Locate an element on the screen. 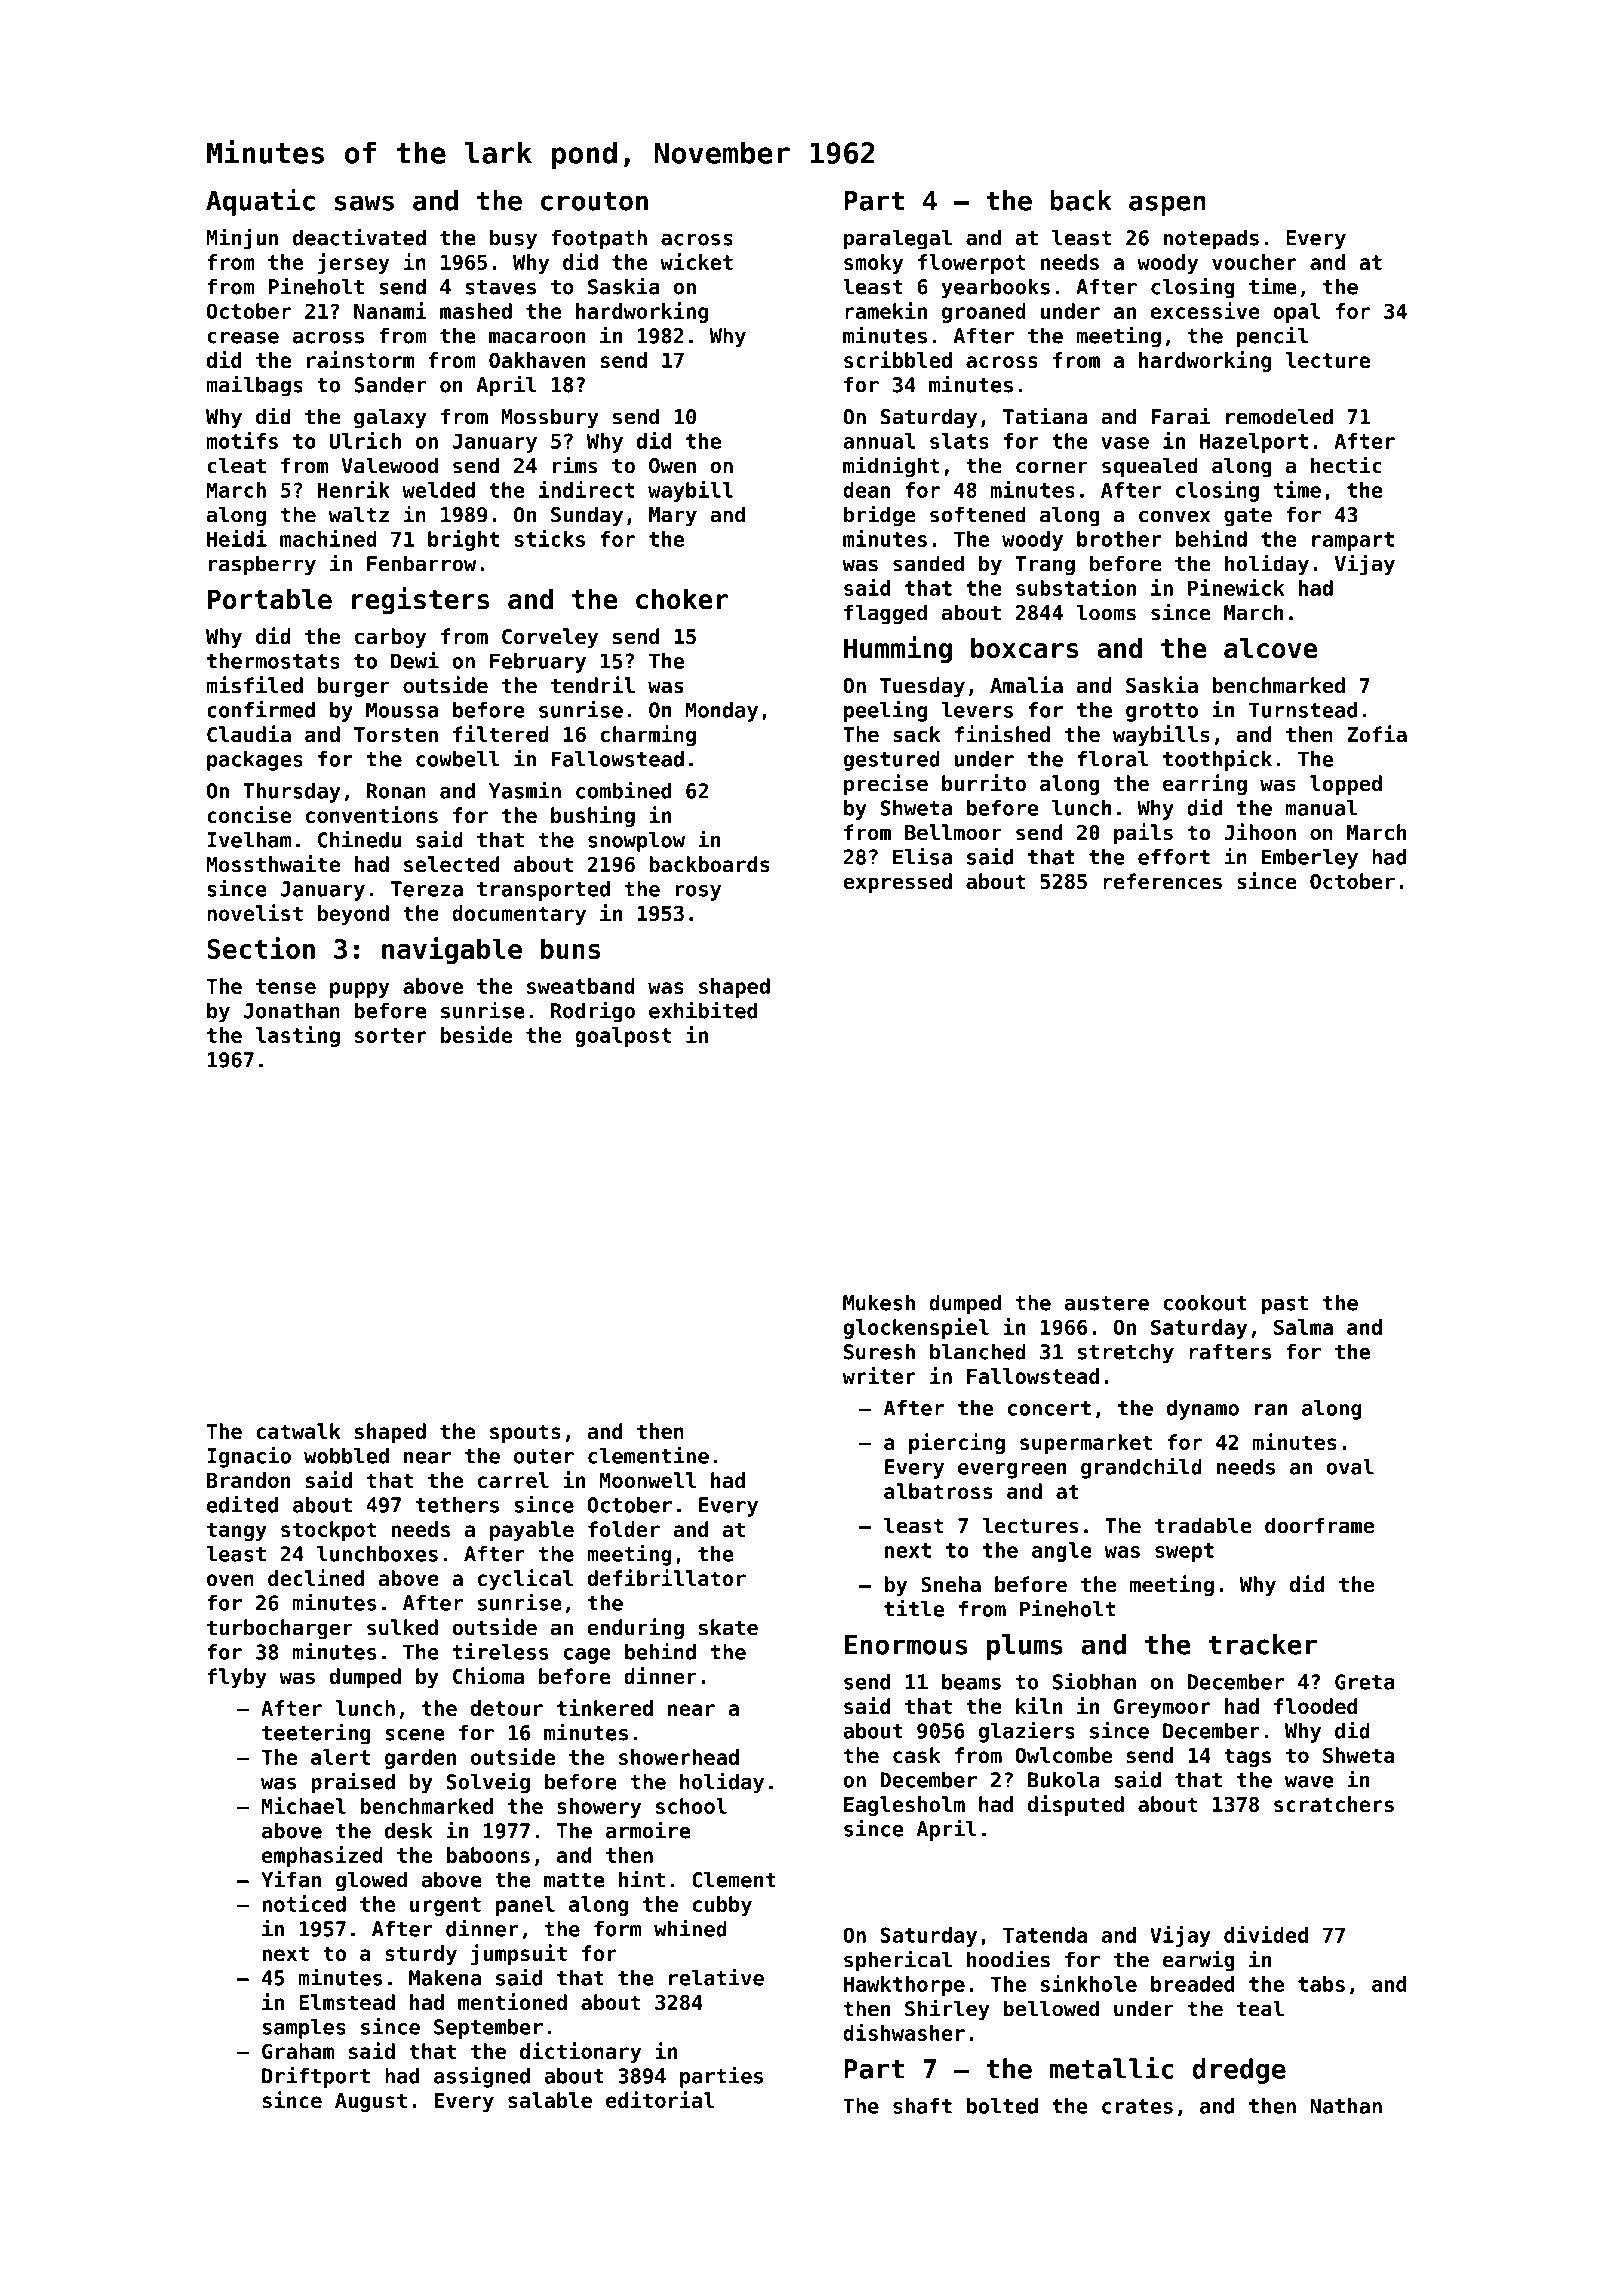  shaft is located at coordinates (922, 2106).
